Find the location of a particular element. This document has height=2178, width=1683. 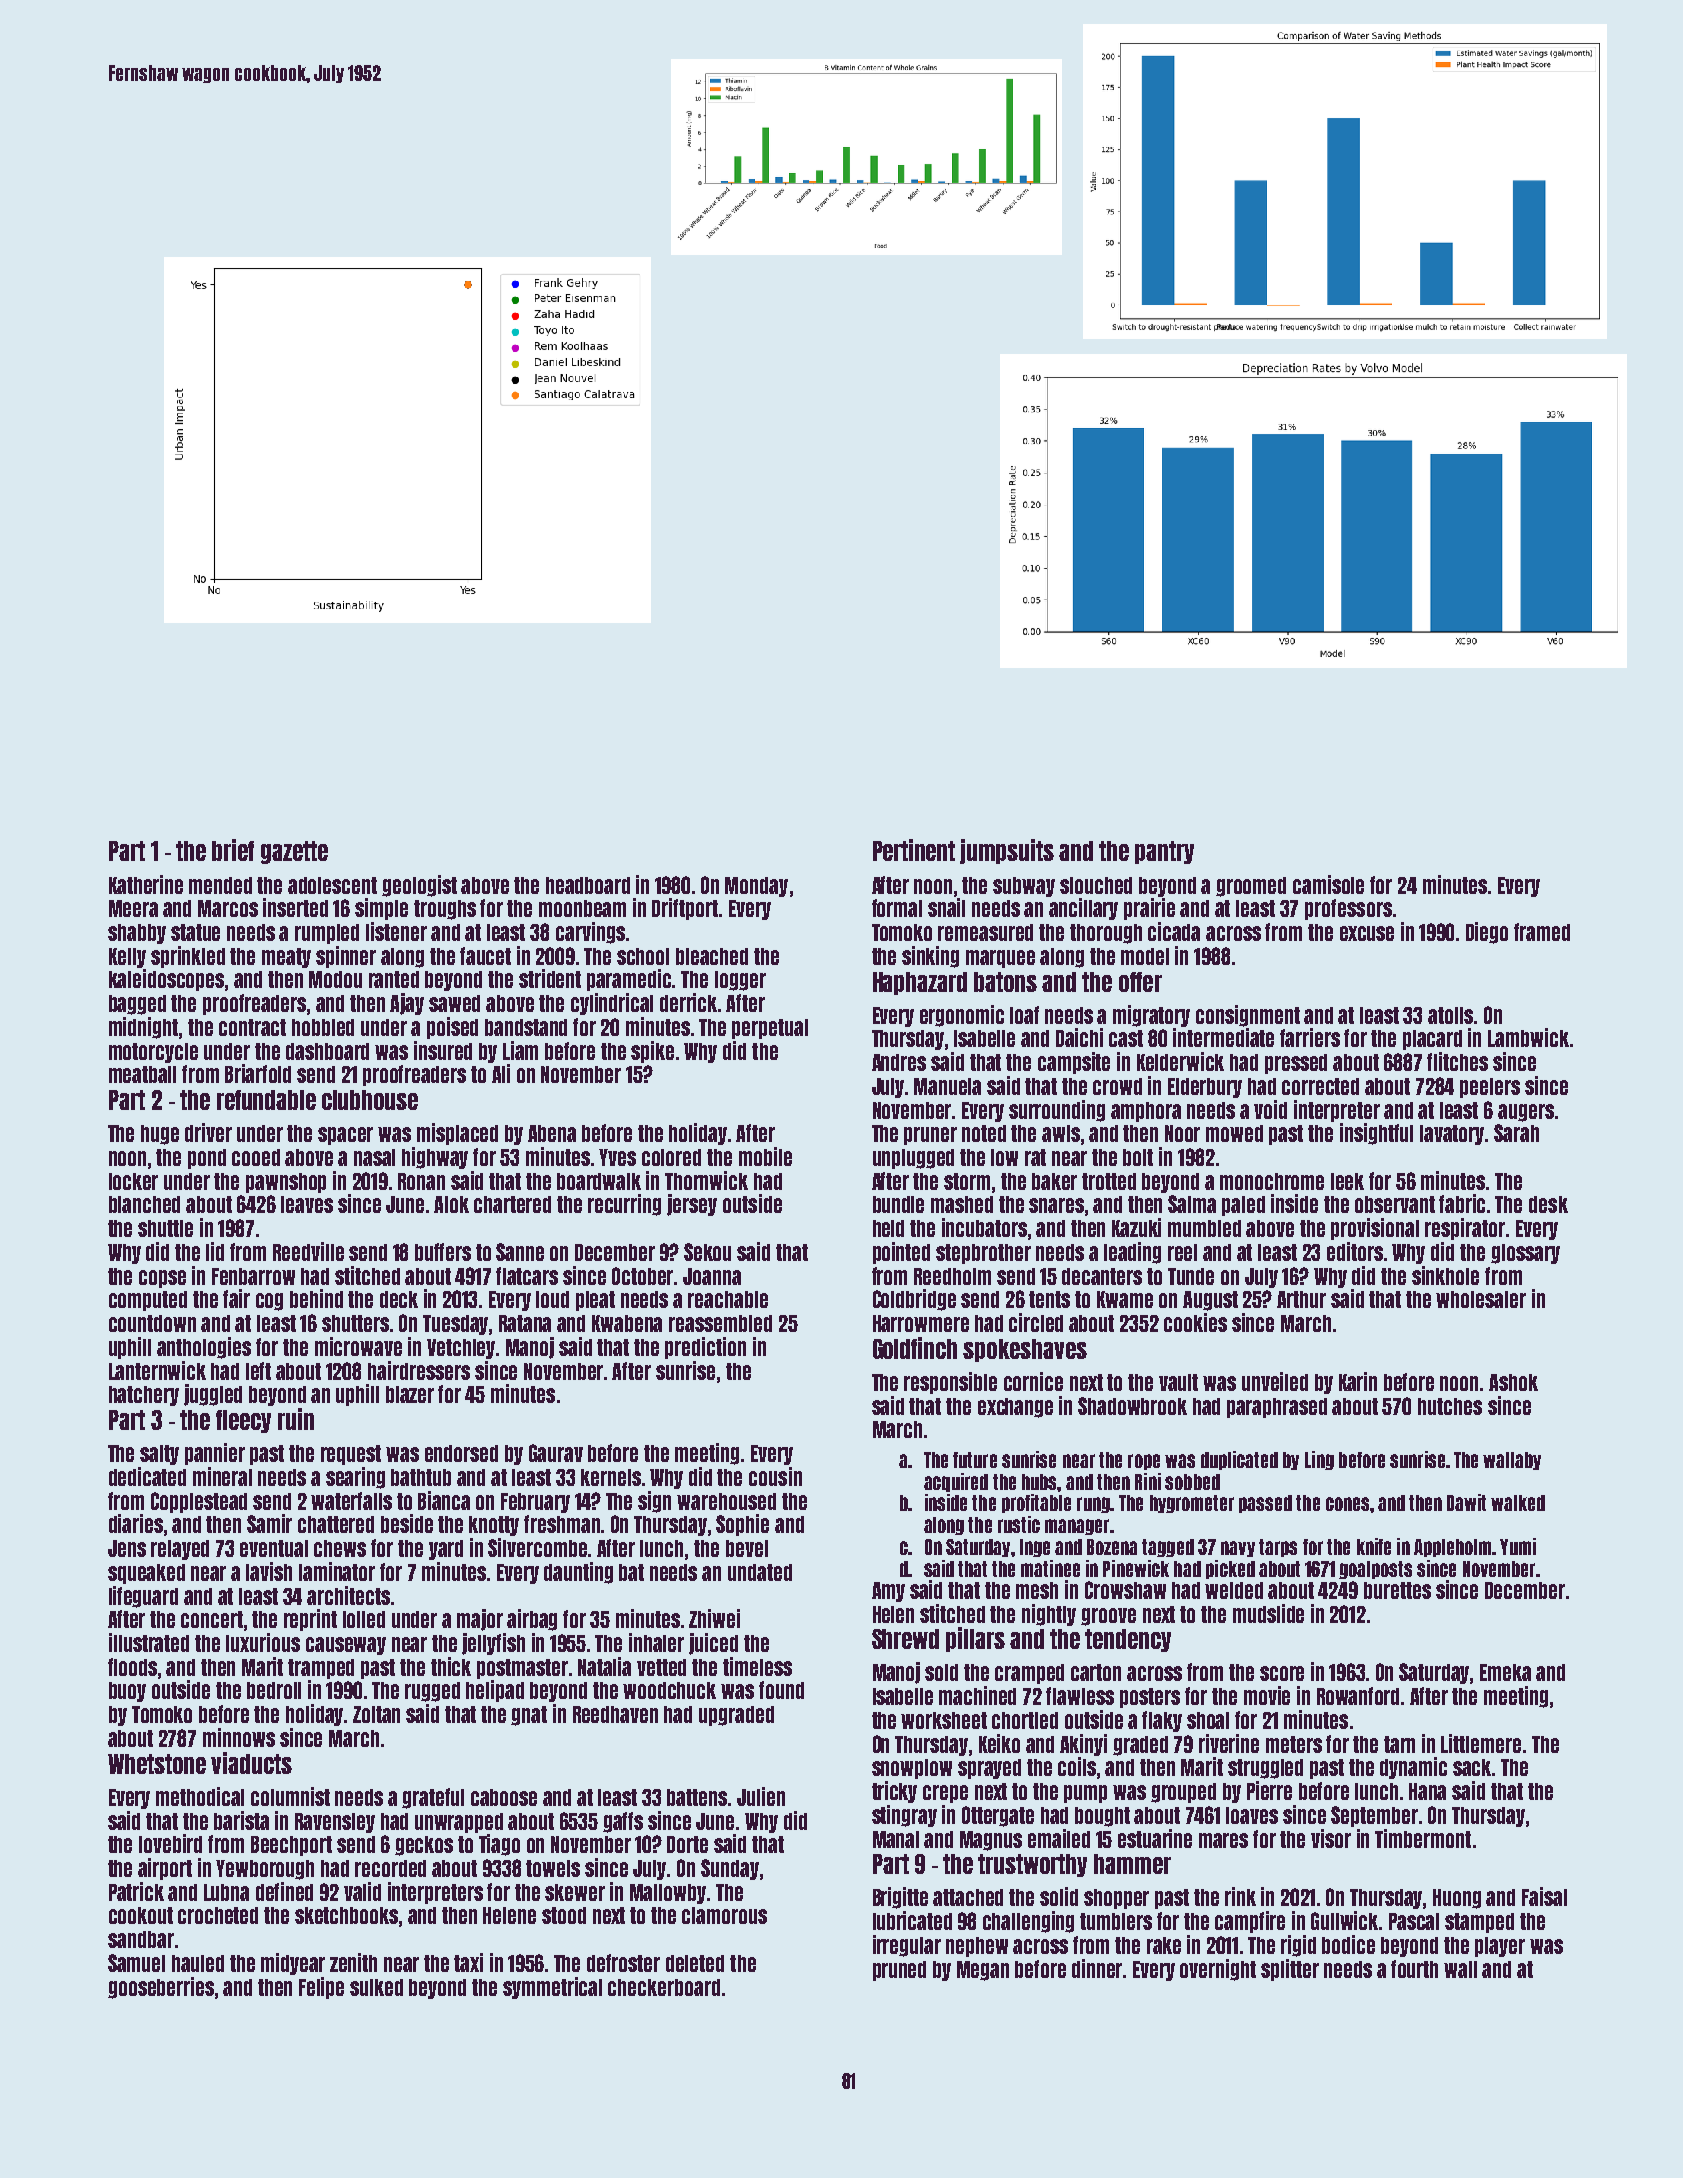

Dorte is located at coordinates (687, 1844).
